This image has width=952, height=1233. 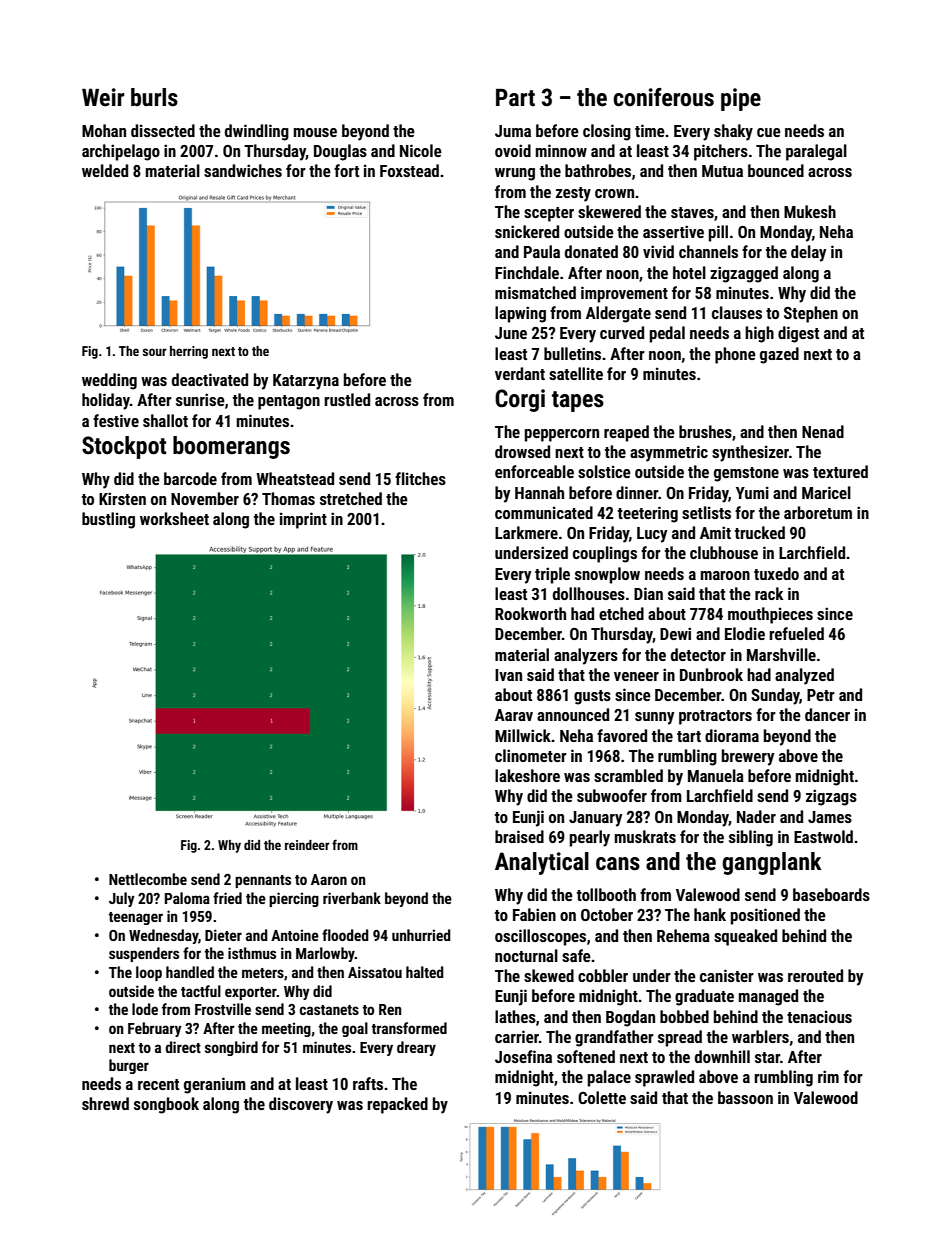 What do you see at coordinates (103, 97) in the image?
I see `Weir` at bounding box center [103, 97].
